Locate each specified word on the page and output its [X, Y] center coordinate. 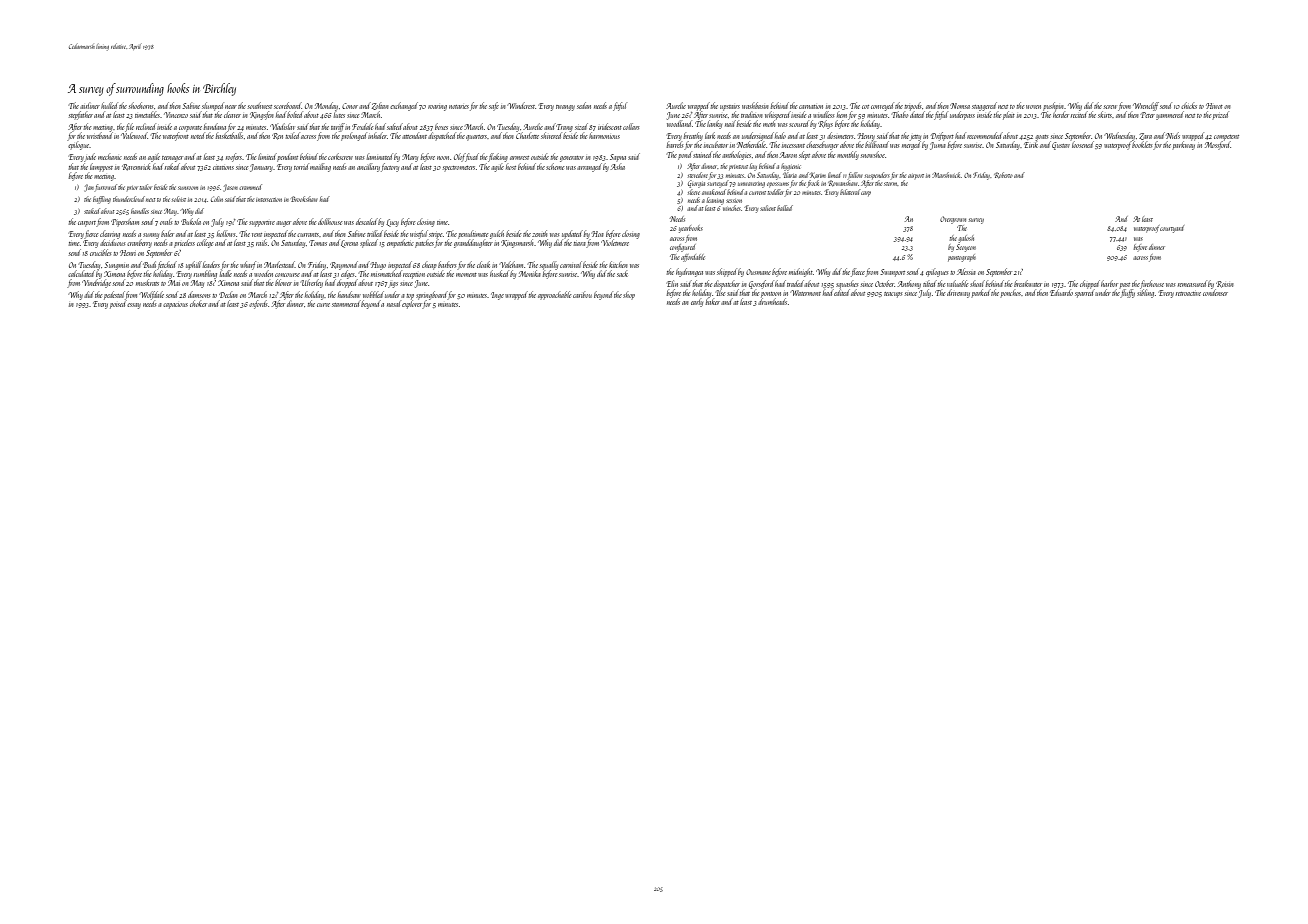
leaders [211, 264]
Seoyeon [966, 248]
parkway [1184, 146]
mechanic [110, 157]
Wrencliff [1146, 106]
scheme [555, 166]
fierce [91, 234]
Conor [350, 106]
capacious [175, 306]
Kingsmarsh [518, 243]
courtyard [1172, 229]
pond [685, 155]
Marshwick [946, 175]
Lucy [392, 223]
